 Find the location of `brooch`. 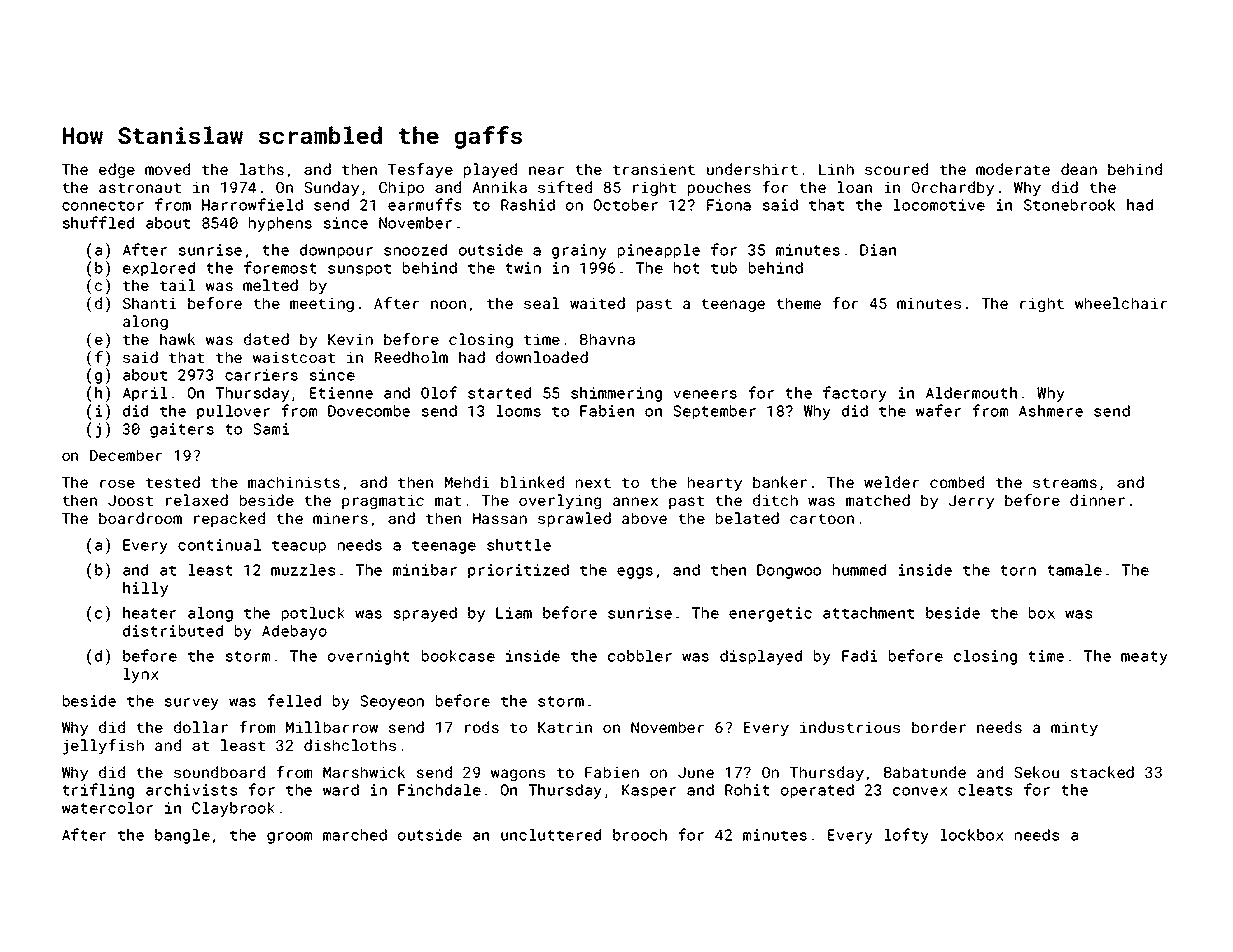

brooch is located at coordinates (640, 835).
